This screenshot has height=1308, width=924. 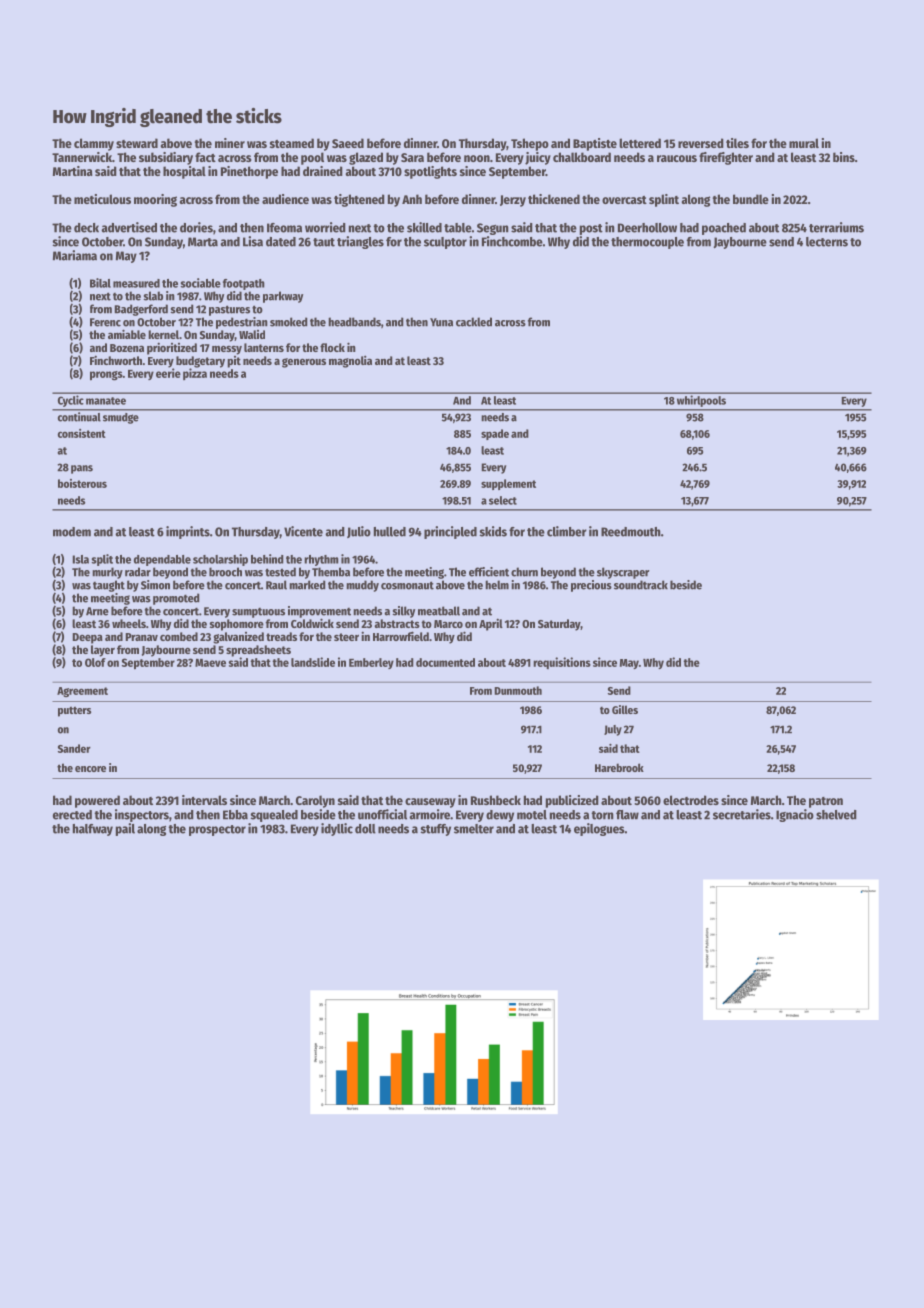 What do you see at coordinates (348, 143) in the screenshot?
I see `Saeed` at bounding box center [348, 143].
